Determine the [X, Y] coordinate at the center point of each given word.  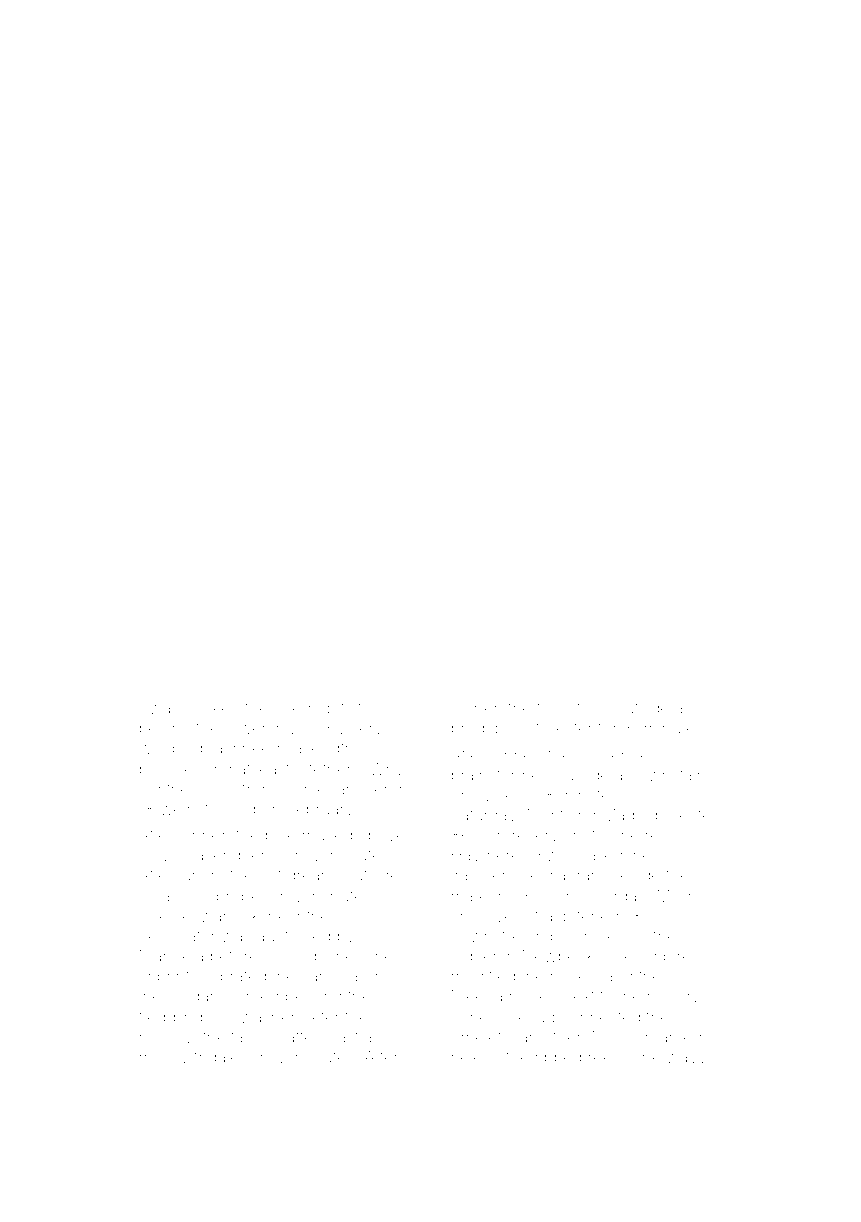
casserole [613, 755]
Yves [503, 916]
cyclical [180, 857]
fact [550, 707]
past [344, 1039]
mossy [164, 1060]
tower [246, 729]
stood [589, 708]
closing [290, 958]
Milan [677, 896]
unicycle [483, 797]
